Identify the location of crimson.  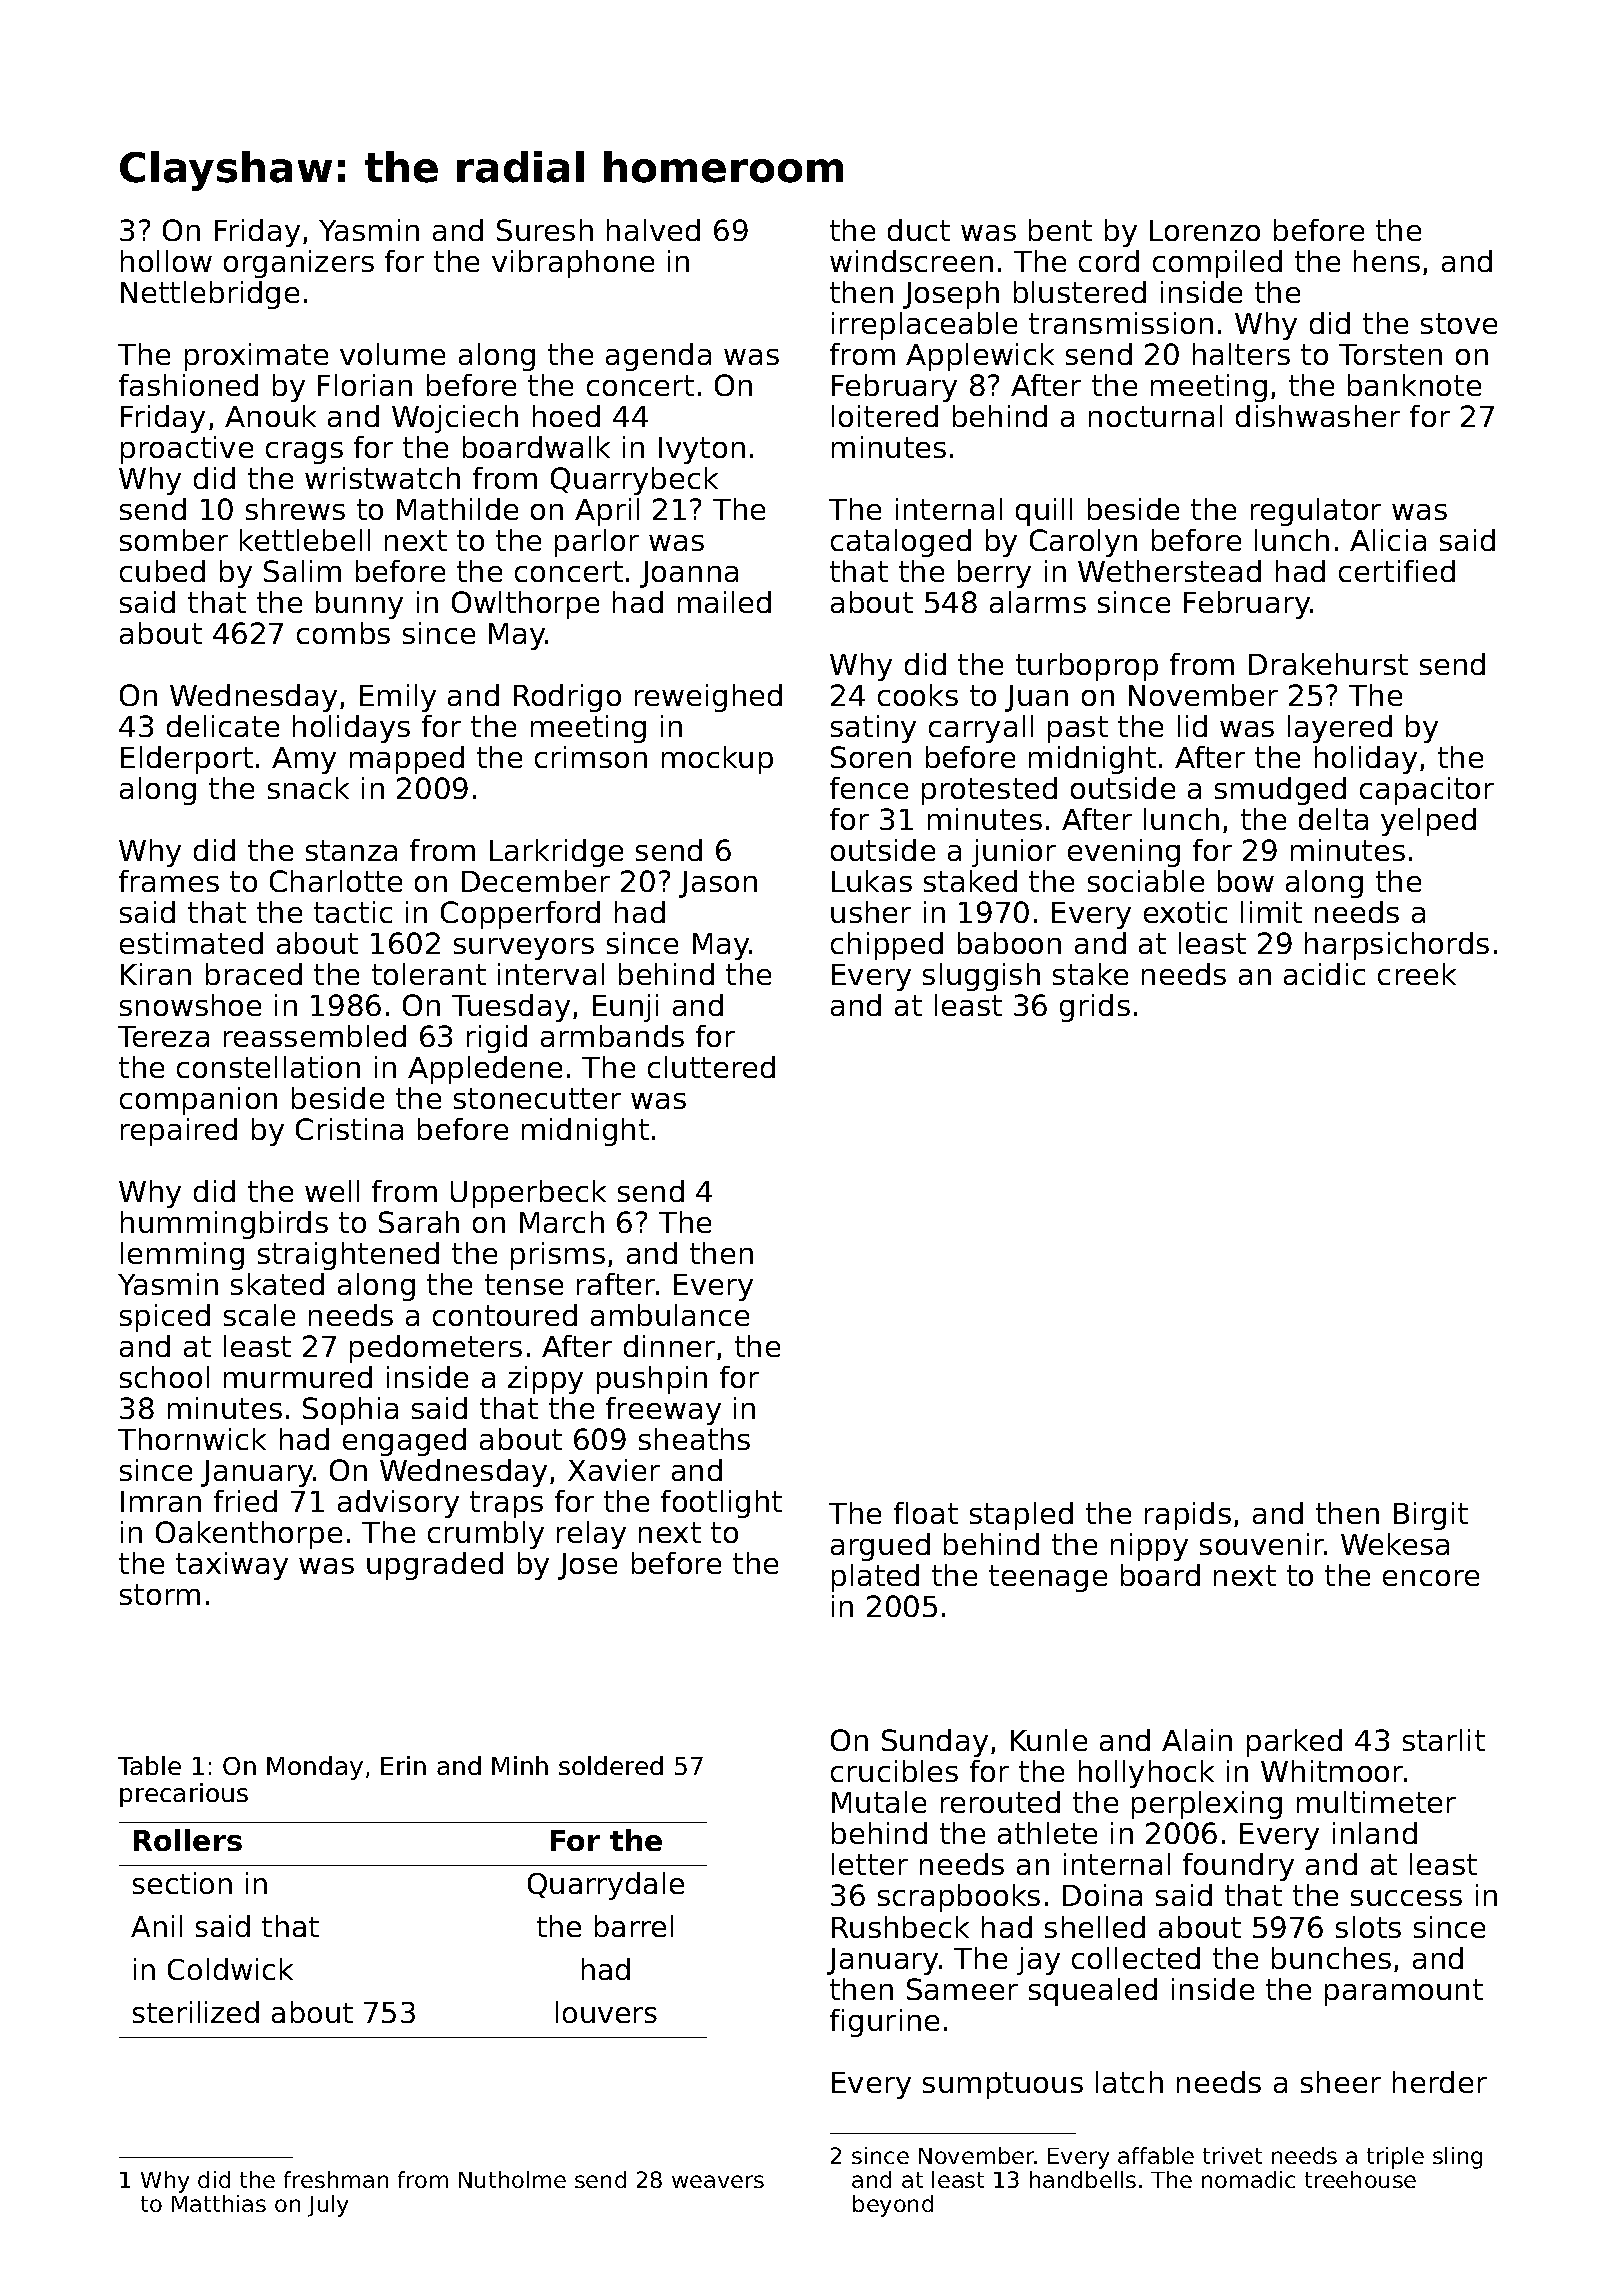
(591, 757).
